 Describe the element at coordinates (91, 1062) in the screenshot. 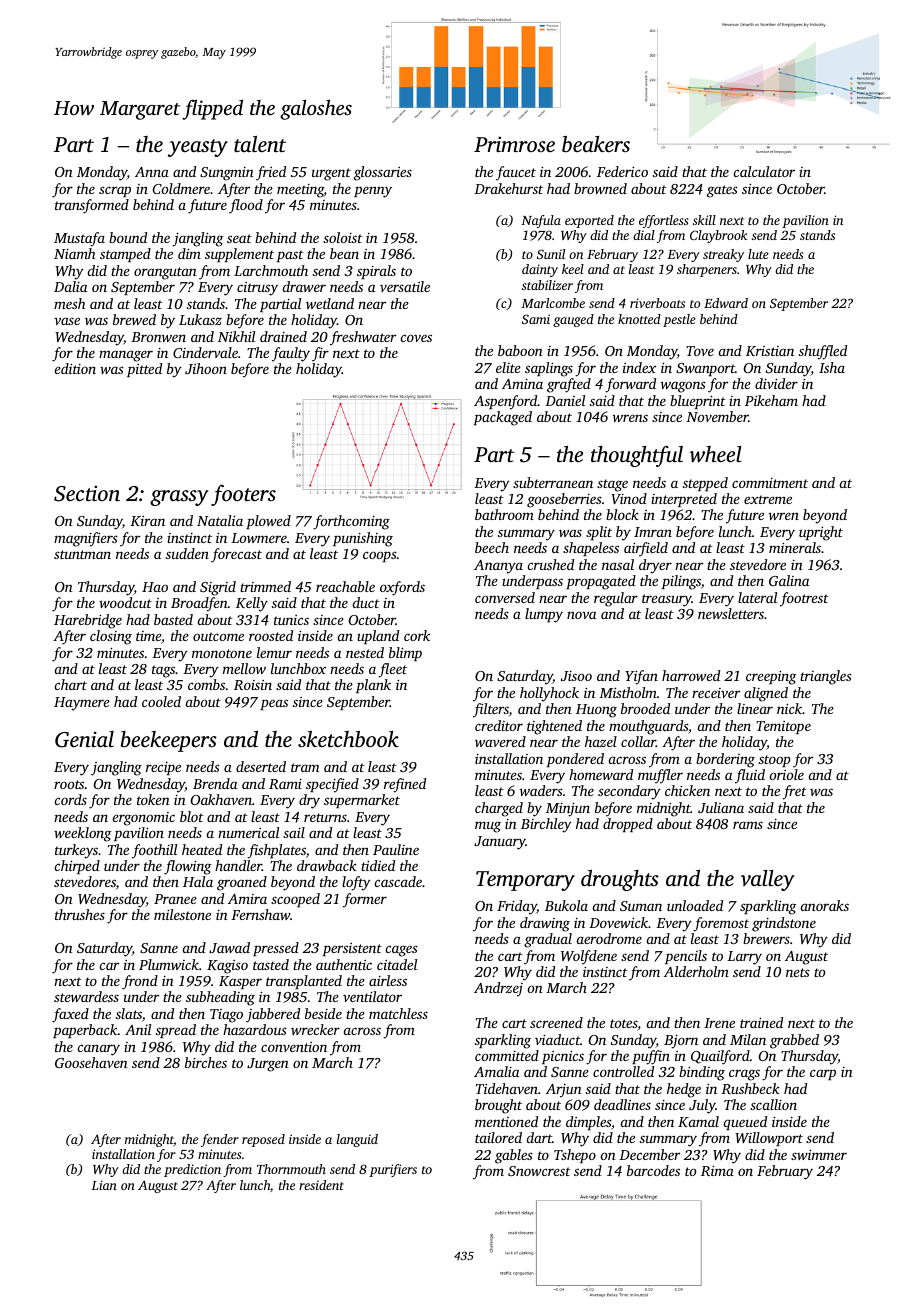

I see `Goosehaven` at that location.
